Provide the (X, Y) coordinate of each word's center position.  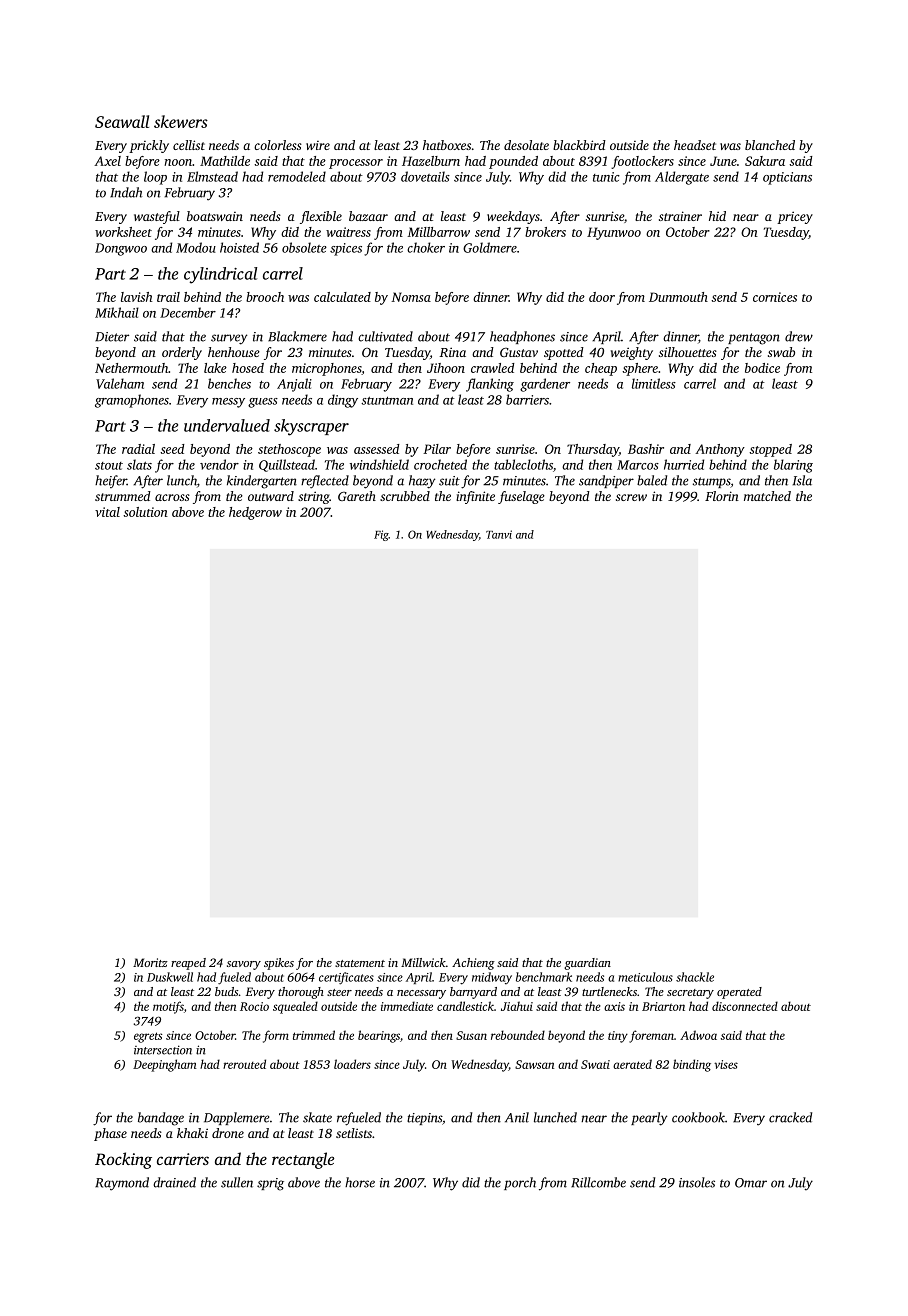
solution (145, 512)
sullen (237, 1182)
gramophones (132, 401)
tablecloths (523, 464)
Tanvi (499, 534)
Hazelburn (431, 161)
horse (360, 1182)
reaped (188, 964)
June (723, 161)
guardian (587, 964)
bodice (762, 368)
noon (178, 162)
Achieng (473, 964)
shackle (695, 977)
